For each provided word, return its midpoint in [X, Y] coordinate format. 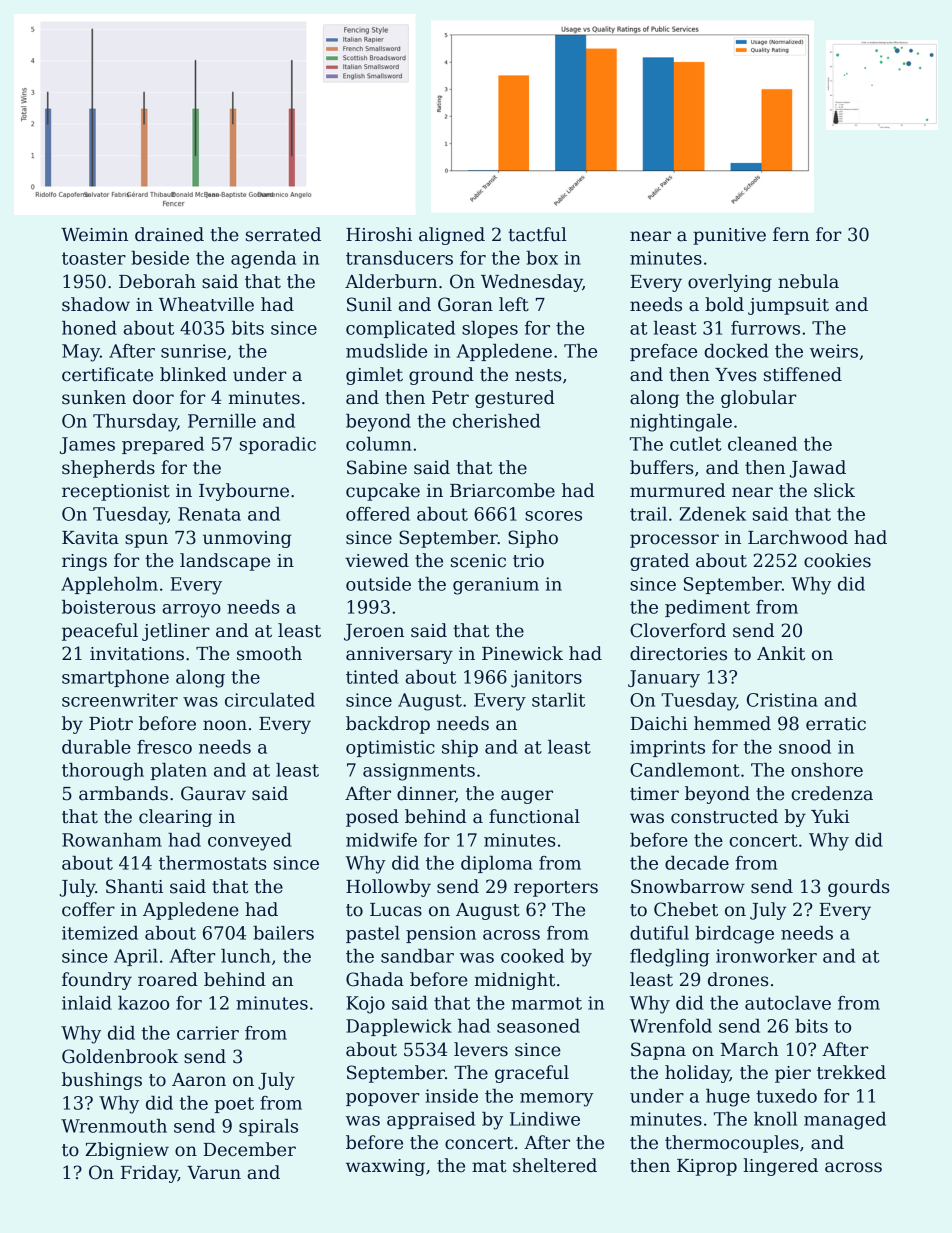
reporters [556, 889]
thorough [103, 772]
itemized [100, 933]
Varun [214, 1173]
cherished [496, 421]
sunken [94, 397]
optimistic [390, 748]
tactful [537, 234]
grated [659, 562]
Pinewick [522, 653]
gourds [859, 888]
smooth [269, 653]
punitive [729, 236]
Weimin [94, 235]
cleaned [762, 444]
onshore [827, 770]
